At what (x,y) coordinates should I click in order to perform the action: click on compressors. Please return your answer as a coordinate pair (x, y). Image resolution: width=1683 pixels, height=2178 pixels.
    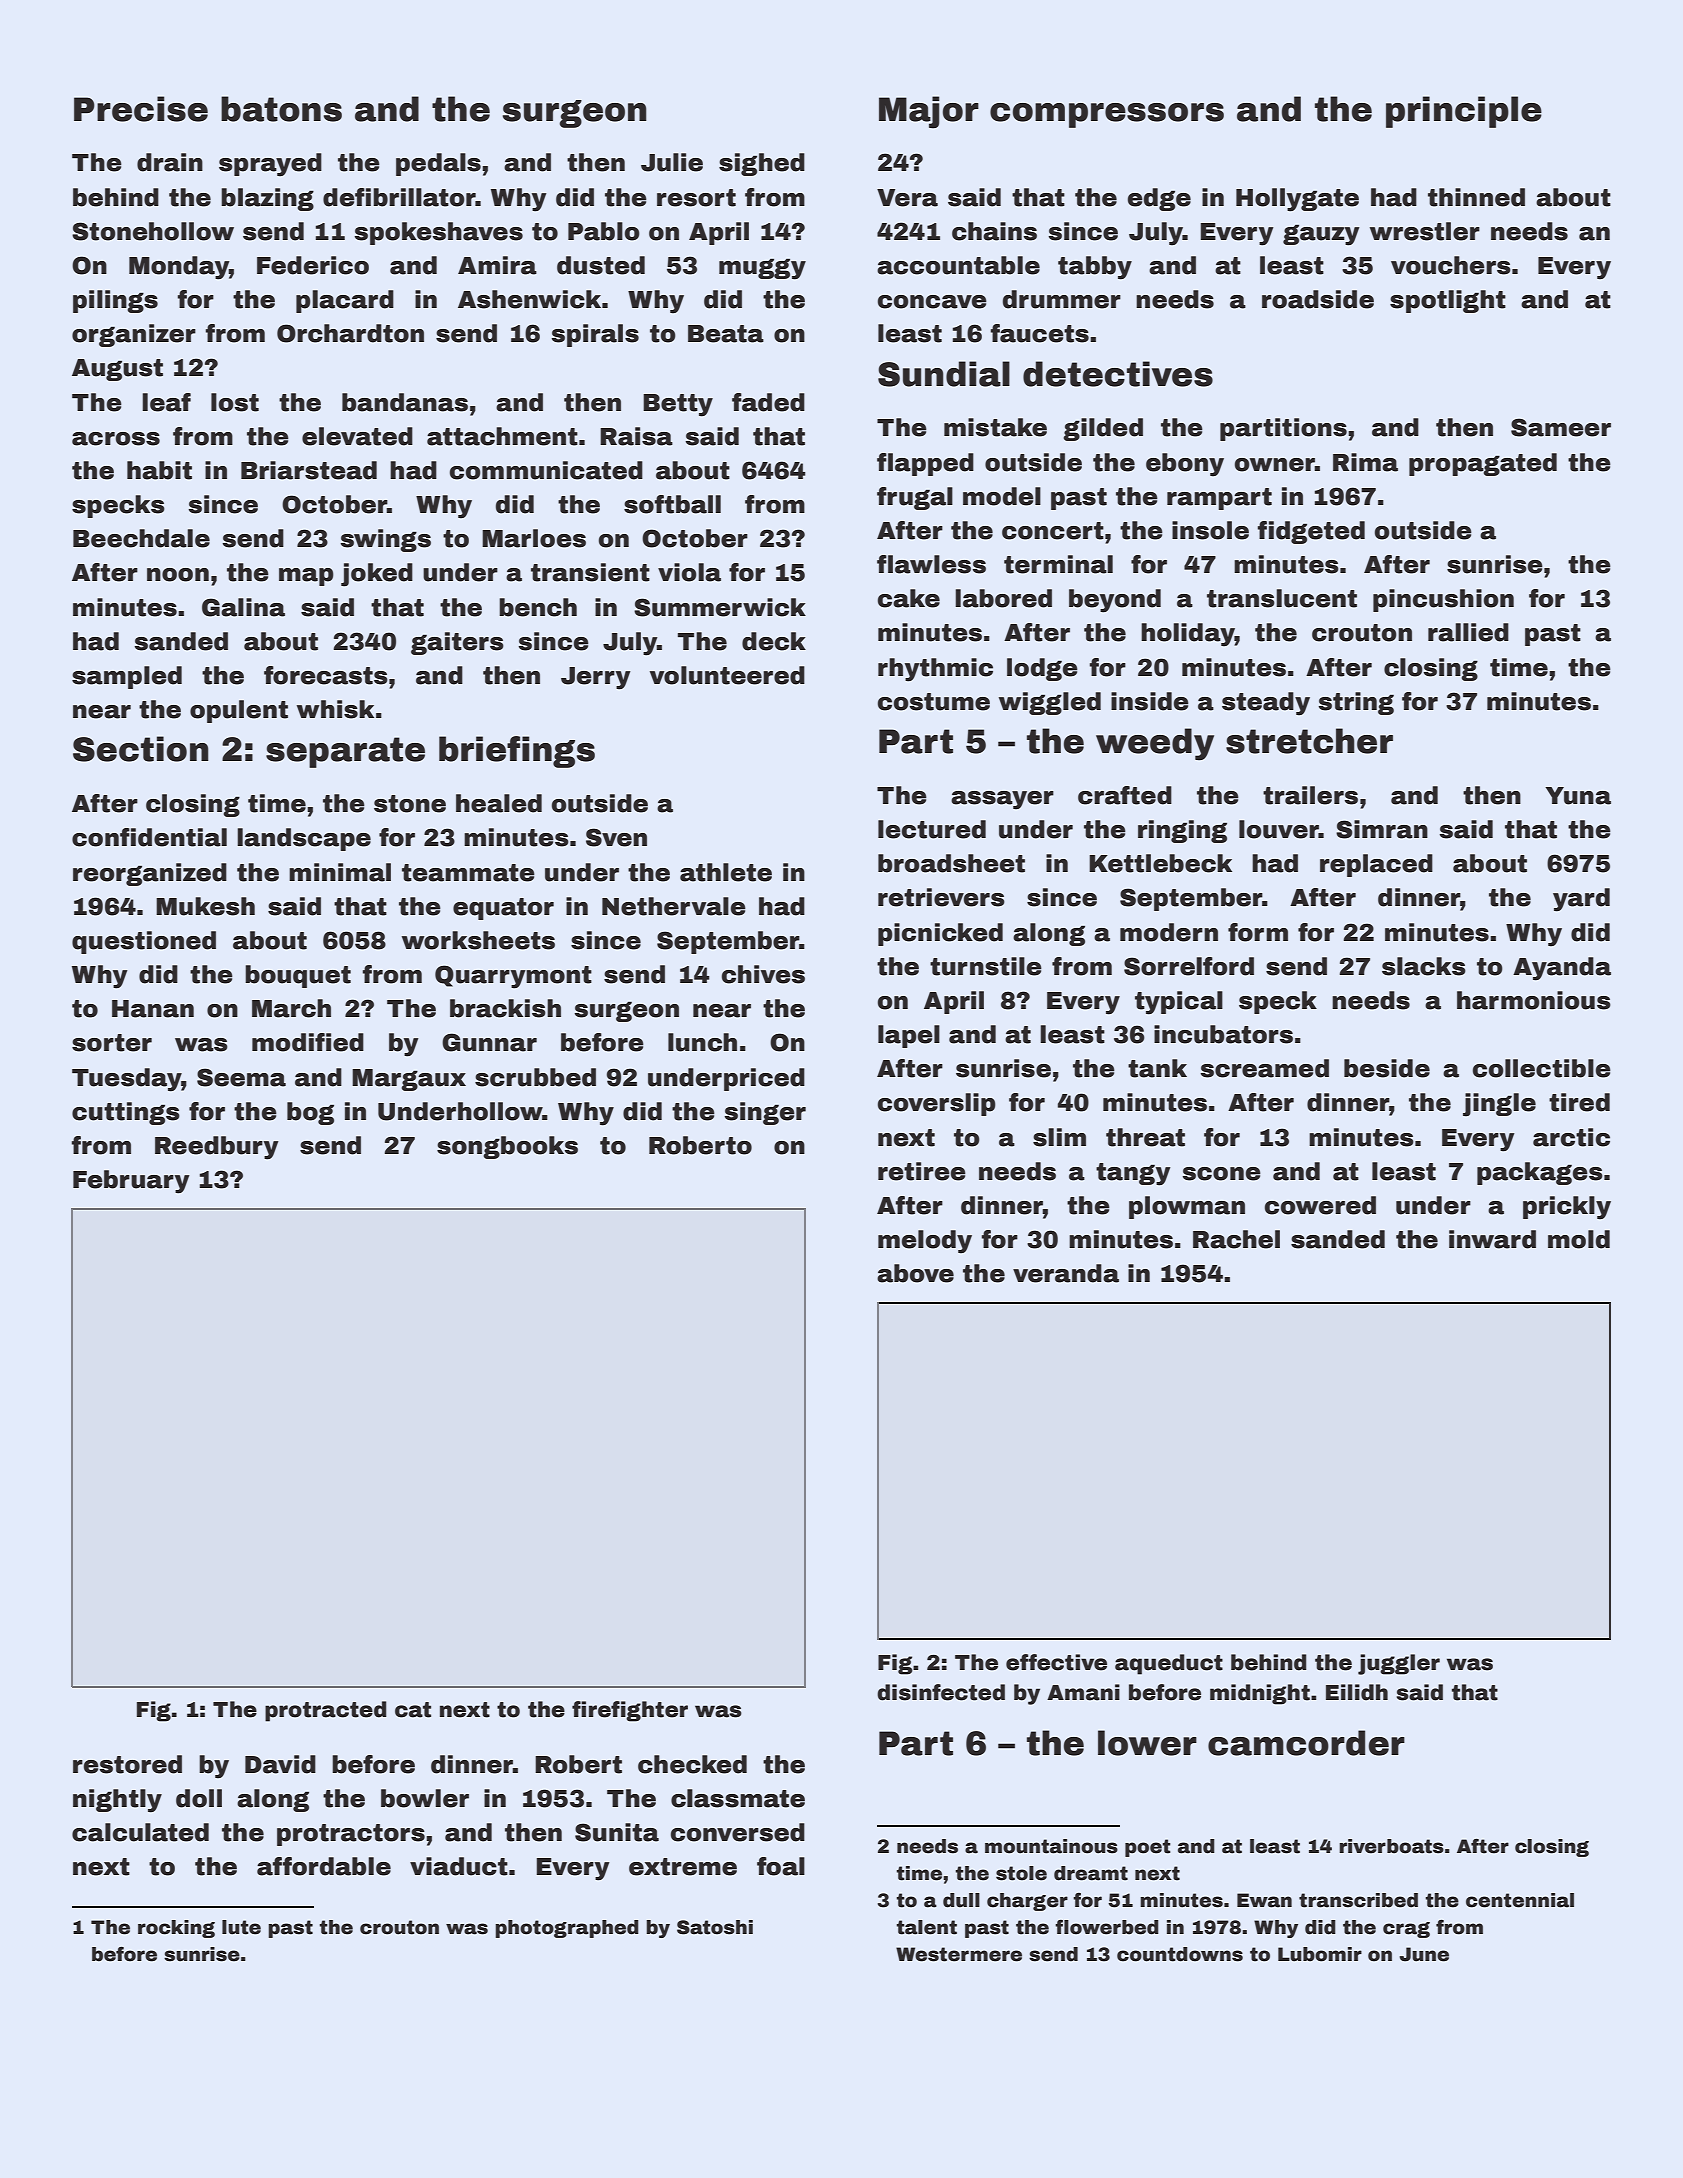
    Looking at the image, I should click on (1107, 115).
